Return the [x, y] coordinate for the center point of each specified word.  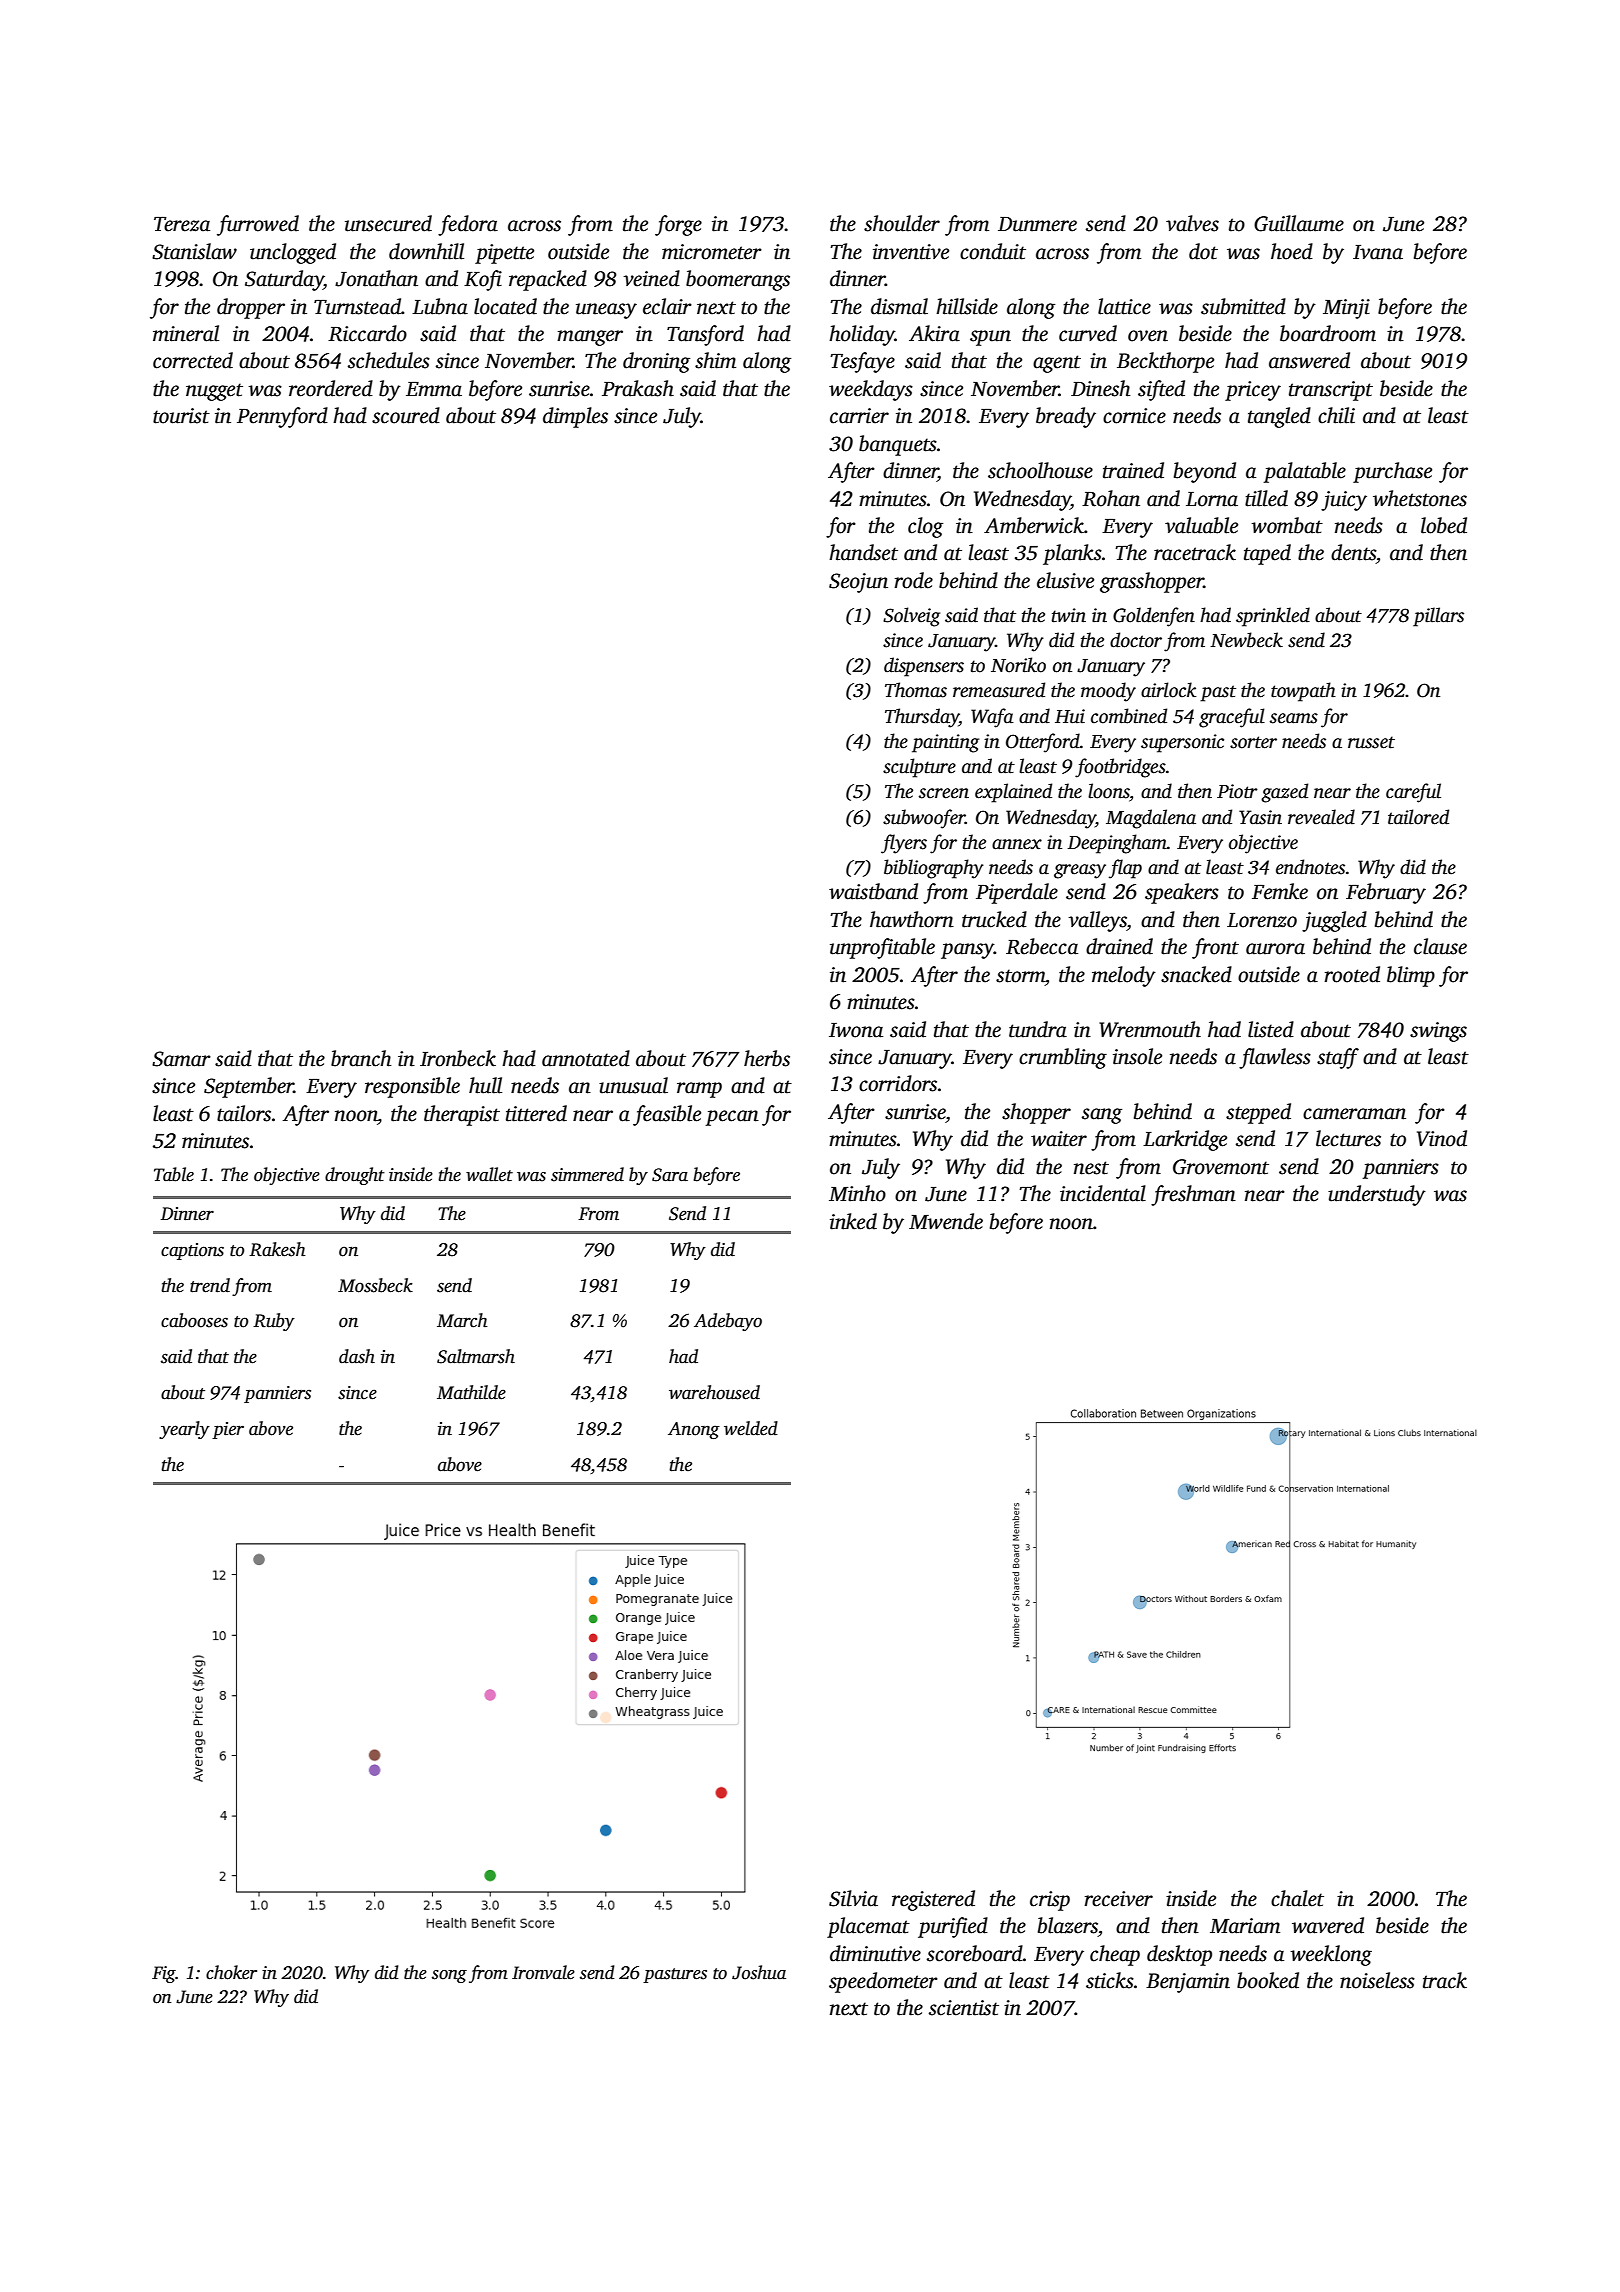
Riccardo [367, 333]
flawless [1275, 1058]
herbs [767, 1058]
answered [1309, 360]
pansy [967, 951]
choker [231, 1972]
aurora [1275, 949]
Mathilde [471, 1392]
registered [933, 1900]
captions [192, 1251]
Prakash [638, 388]
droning [656, 362]
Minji [1346, 309]
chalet [1297, 1898]
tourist [181, 416]
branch [361, 1058]
